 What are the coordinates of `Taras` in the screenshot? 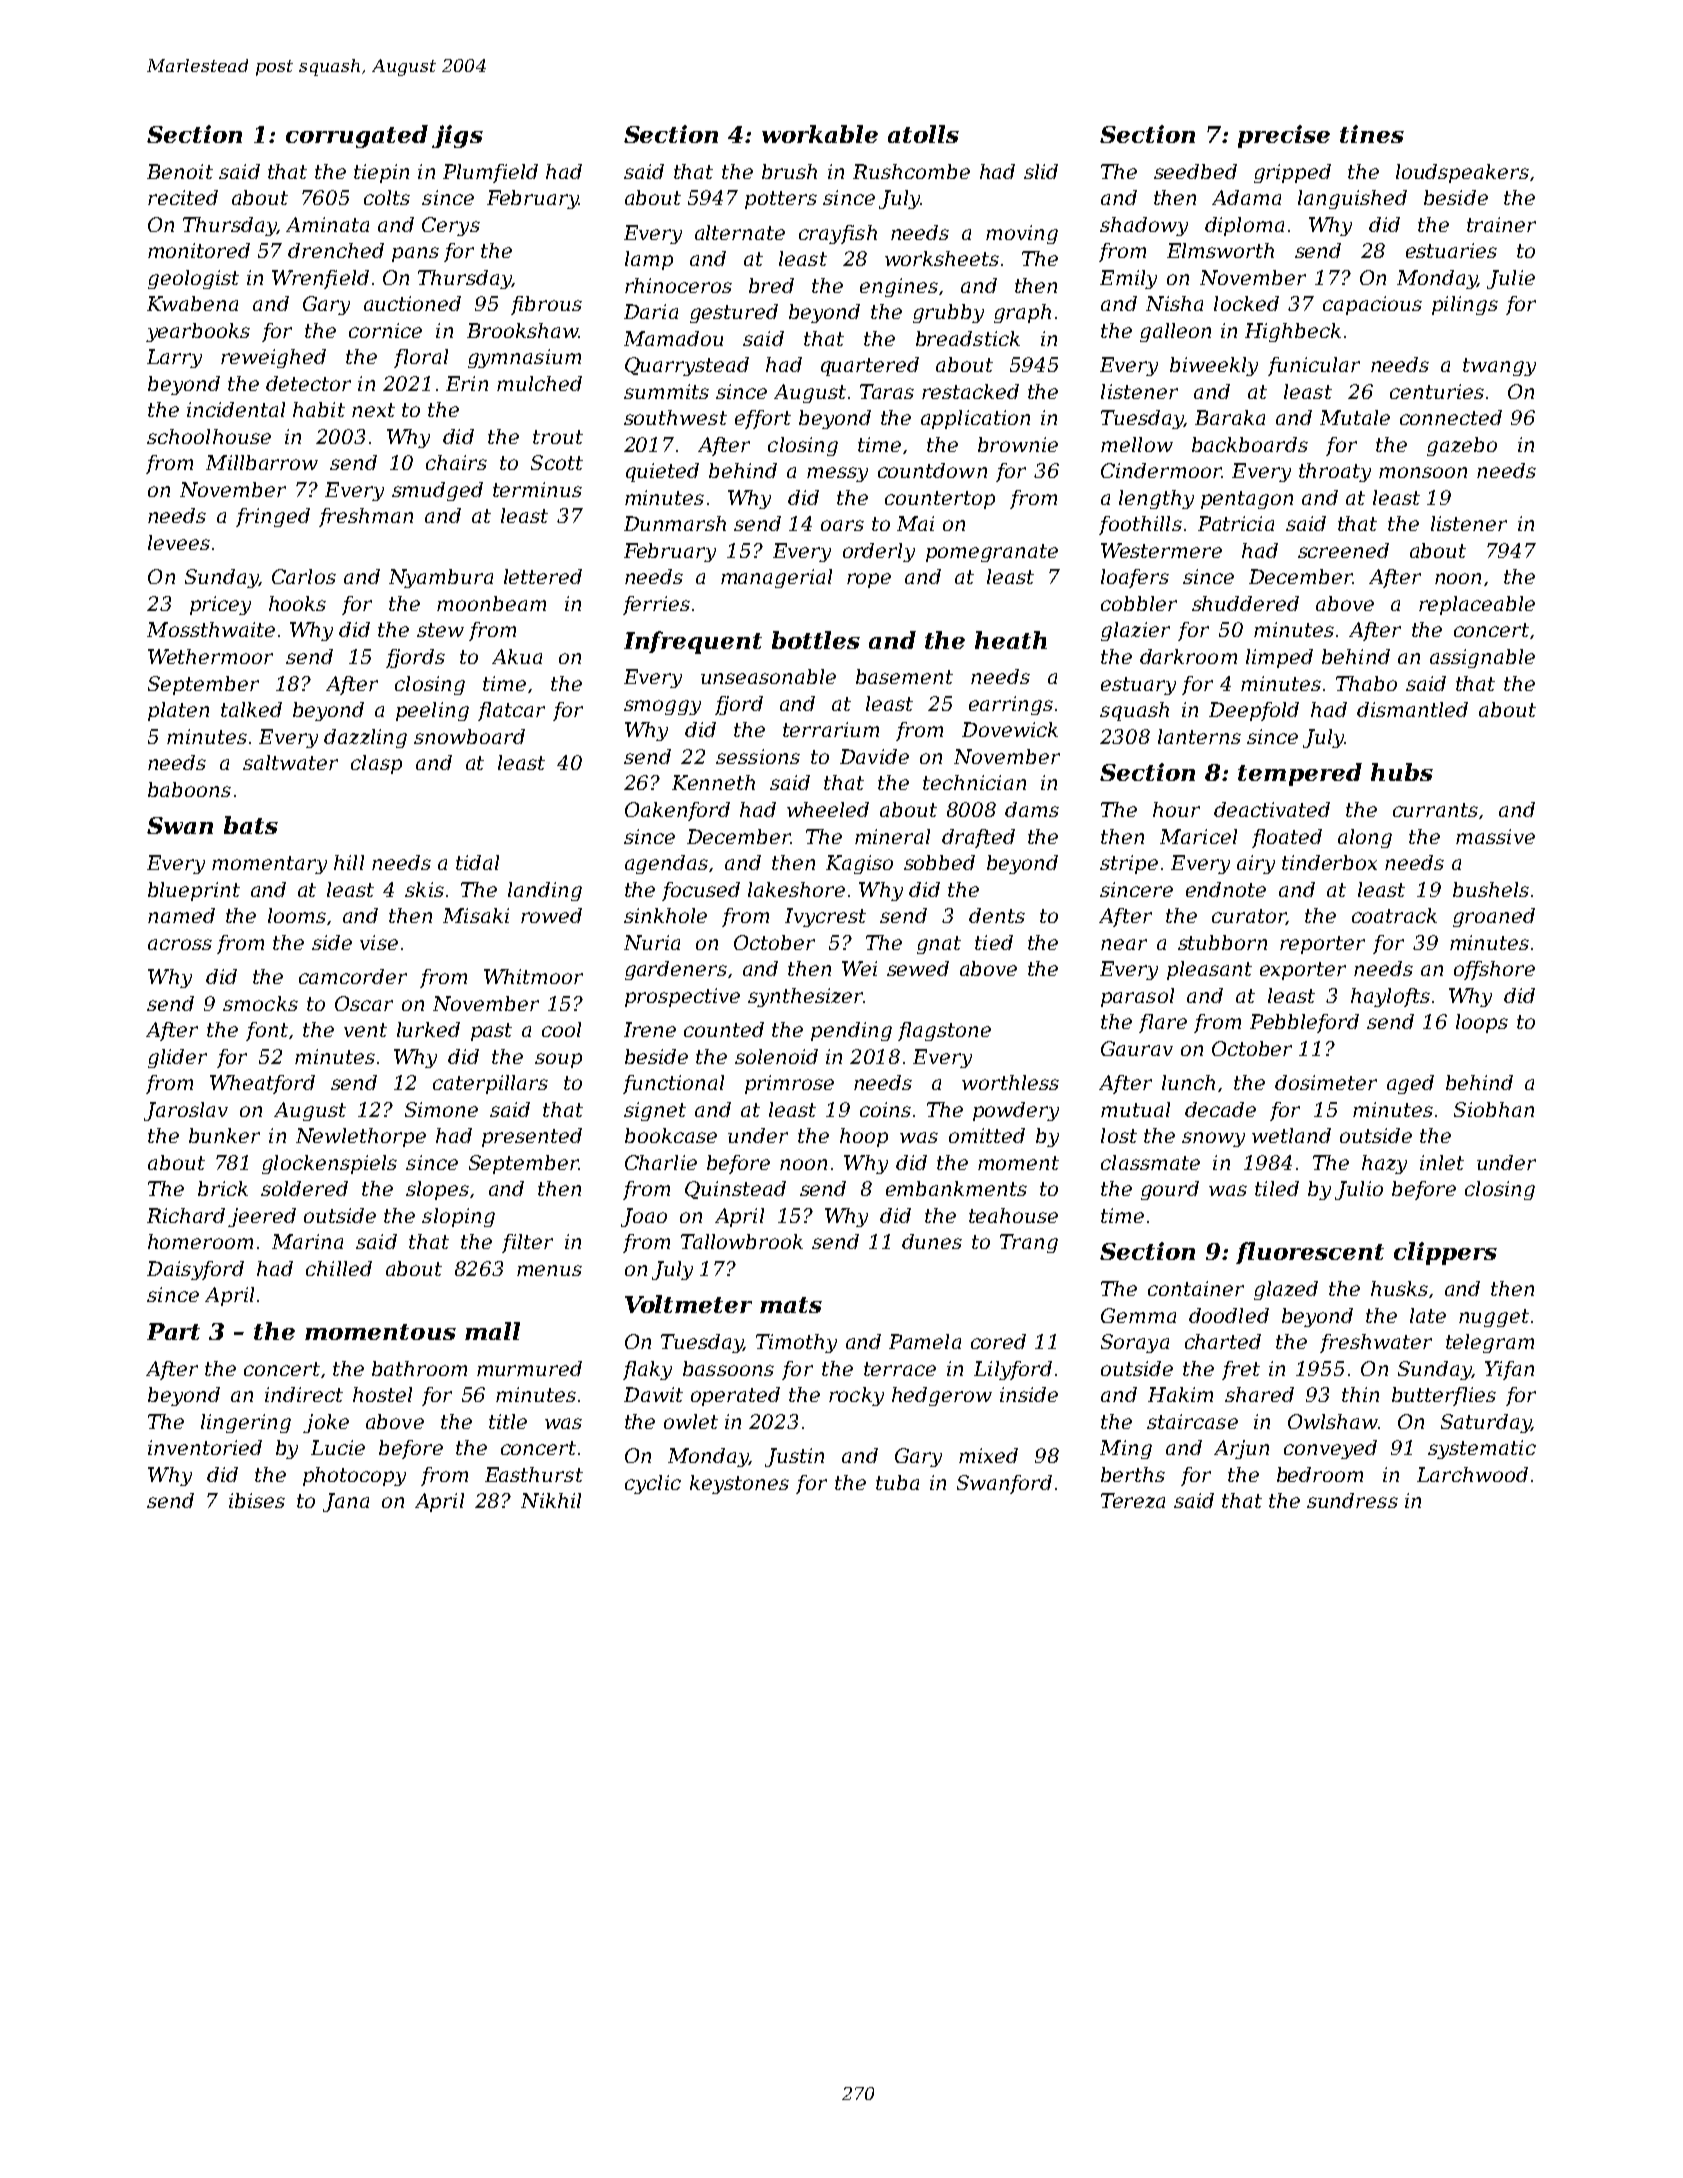 It's located at (887, 391).
